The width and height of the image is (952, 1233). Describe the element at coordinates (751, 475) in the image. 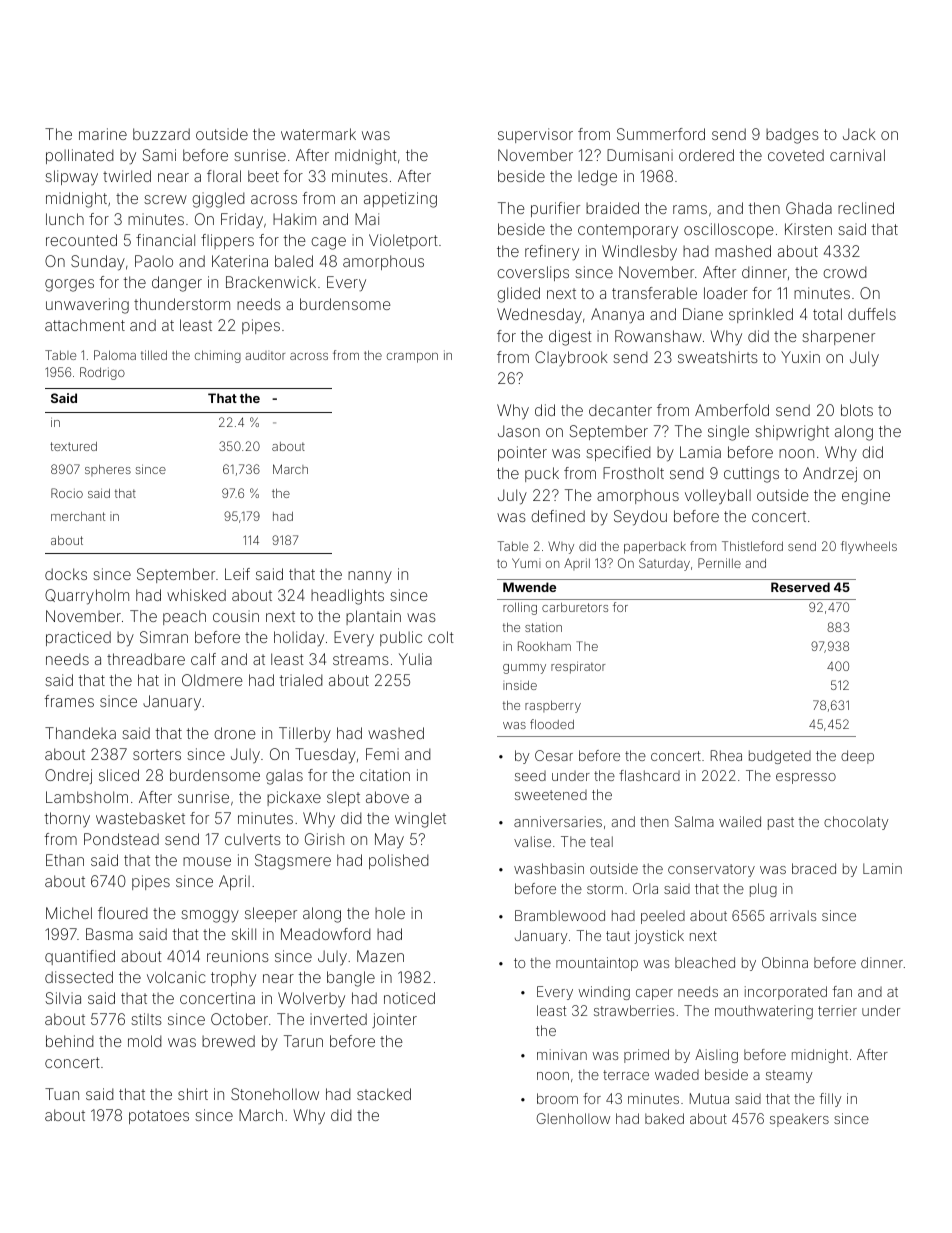

I see `cuttings` at that location.
